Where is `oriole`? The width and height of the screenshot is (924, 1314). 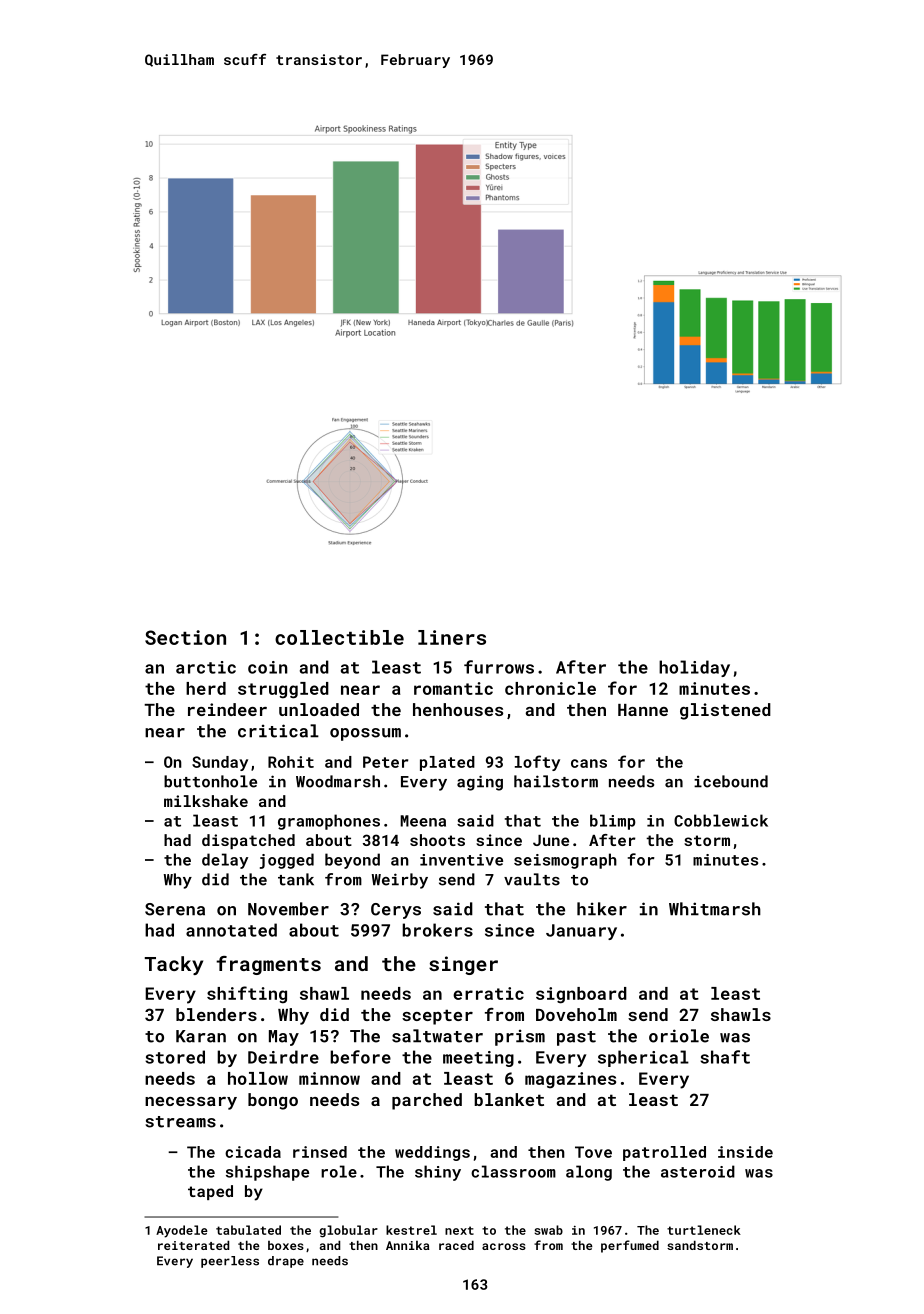 oriole is located at coordinates (679, 1036).
